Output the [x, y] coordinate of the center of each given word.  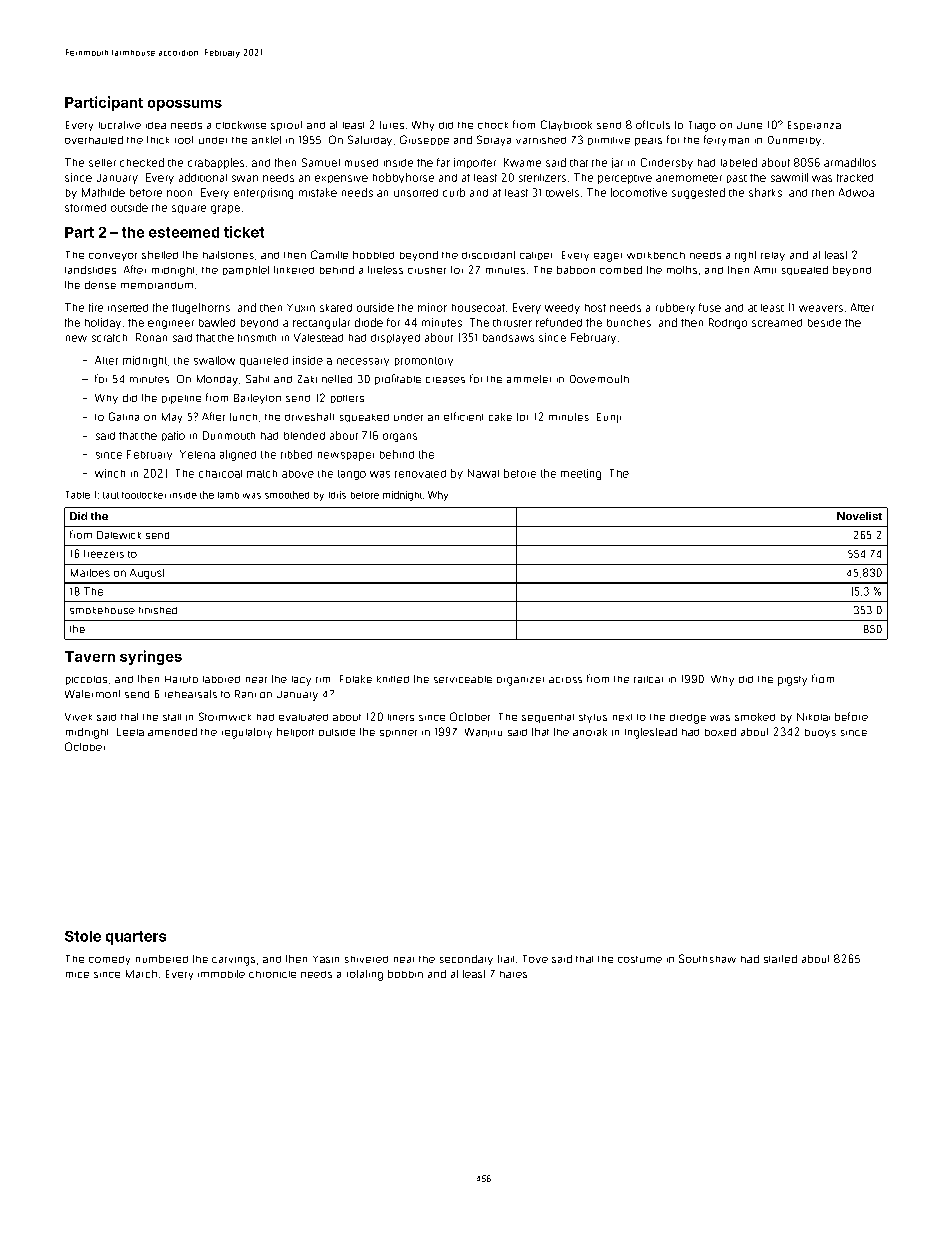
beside [824, 323]
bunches [629, 323]
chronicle [272, 974]
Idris [337, 495]
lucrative [120, 125]
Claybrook [566, 125]
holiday [103, 323]
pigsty [792, 681]
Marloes [90, 573]
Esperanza [814, 125]
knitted [393, 679]
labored [221, 679]
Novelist [859, 516]
